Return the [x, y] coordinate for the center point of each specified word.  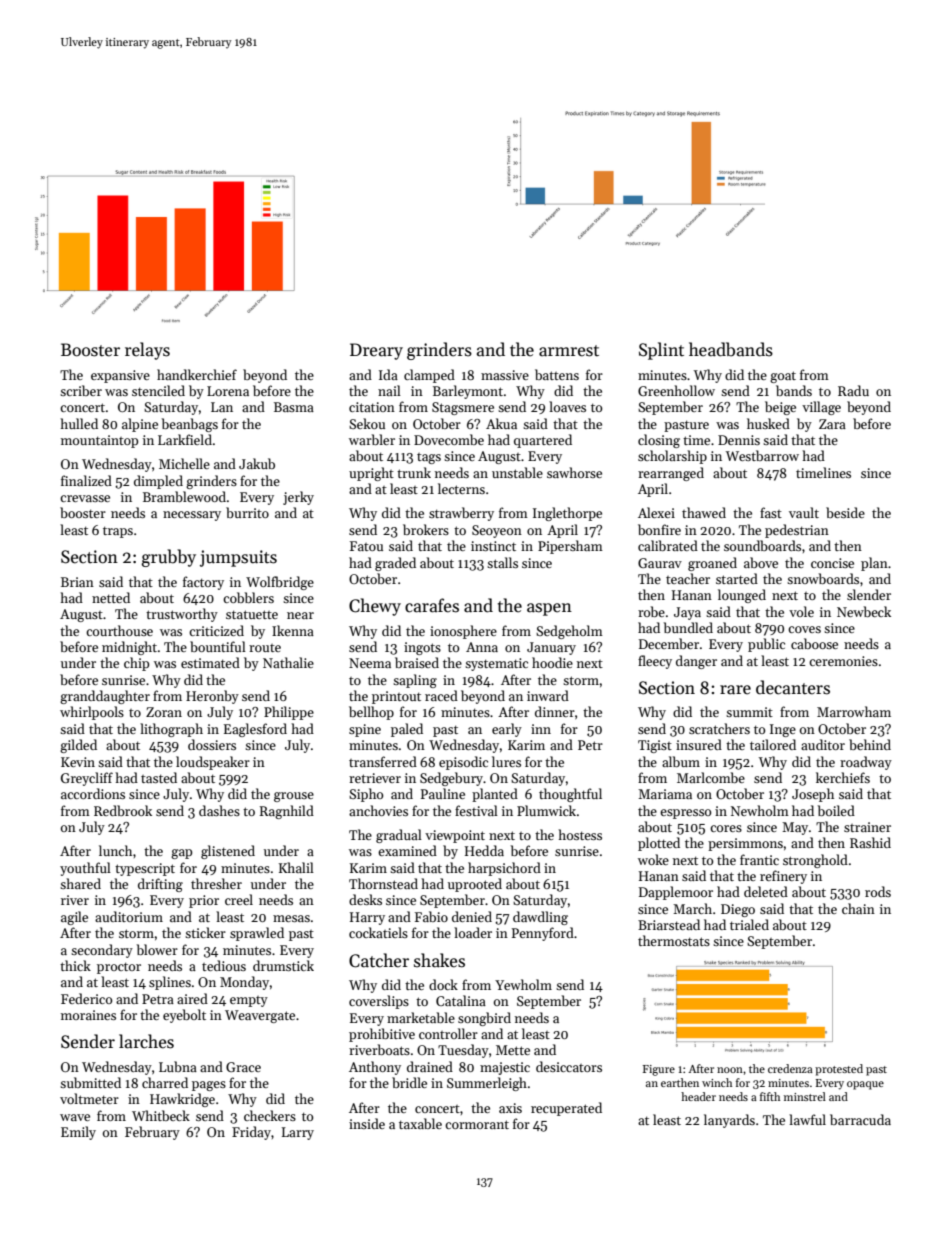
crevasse [85, 498]
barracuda [860, 1119]
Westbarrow [762, 455]
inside [367, 1123]
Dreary [376, 351]
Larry [298, 1133]
